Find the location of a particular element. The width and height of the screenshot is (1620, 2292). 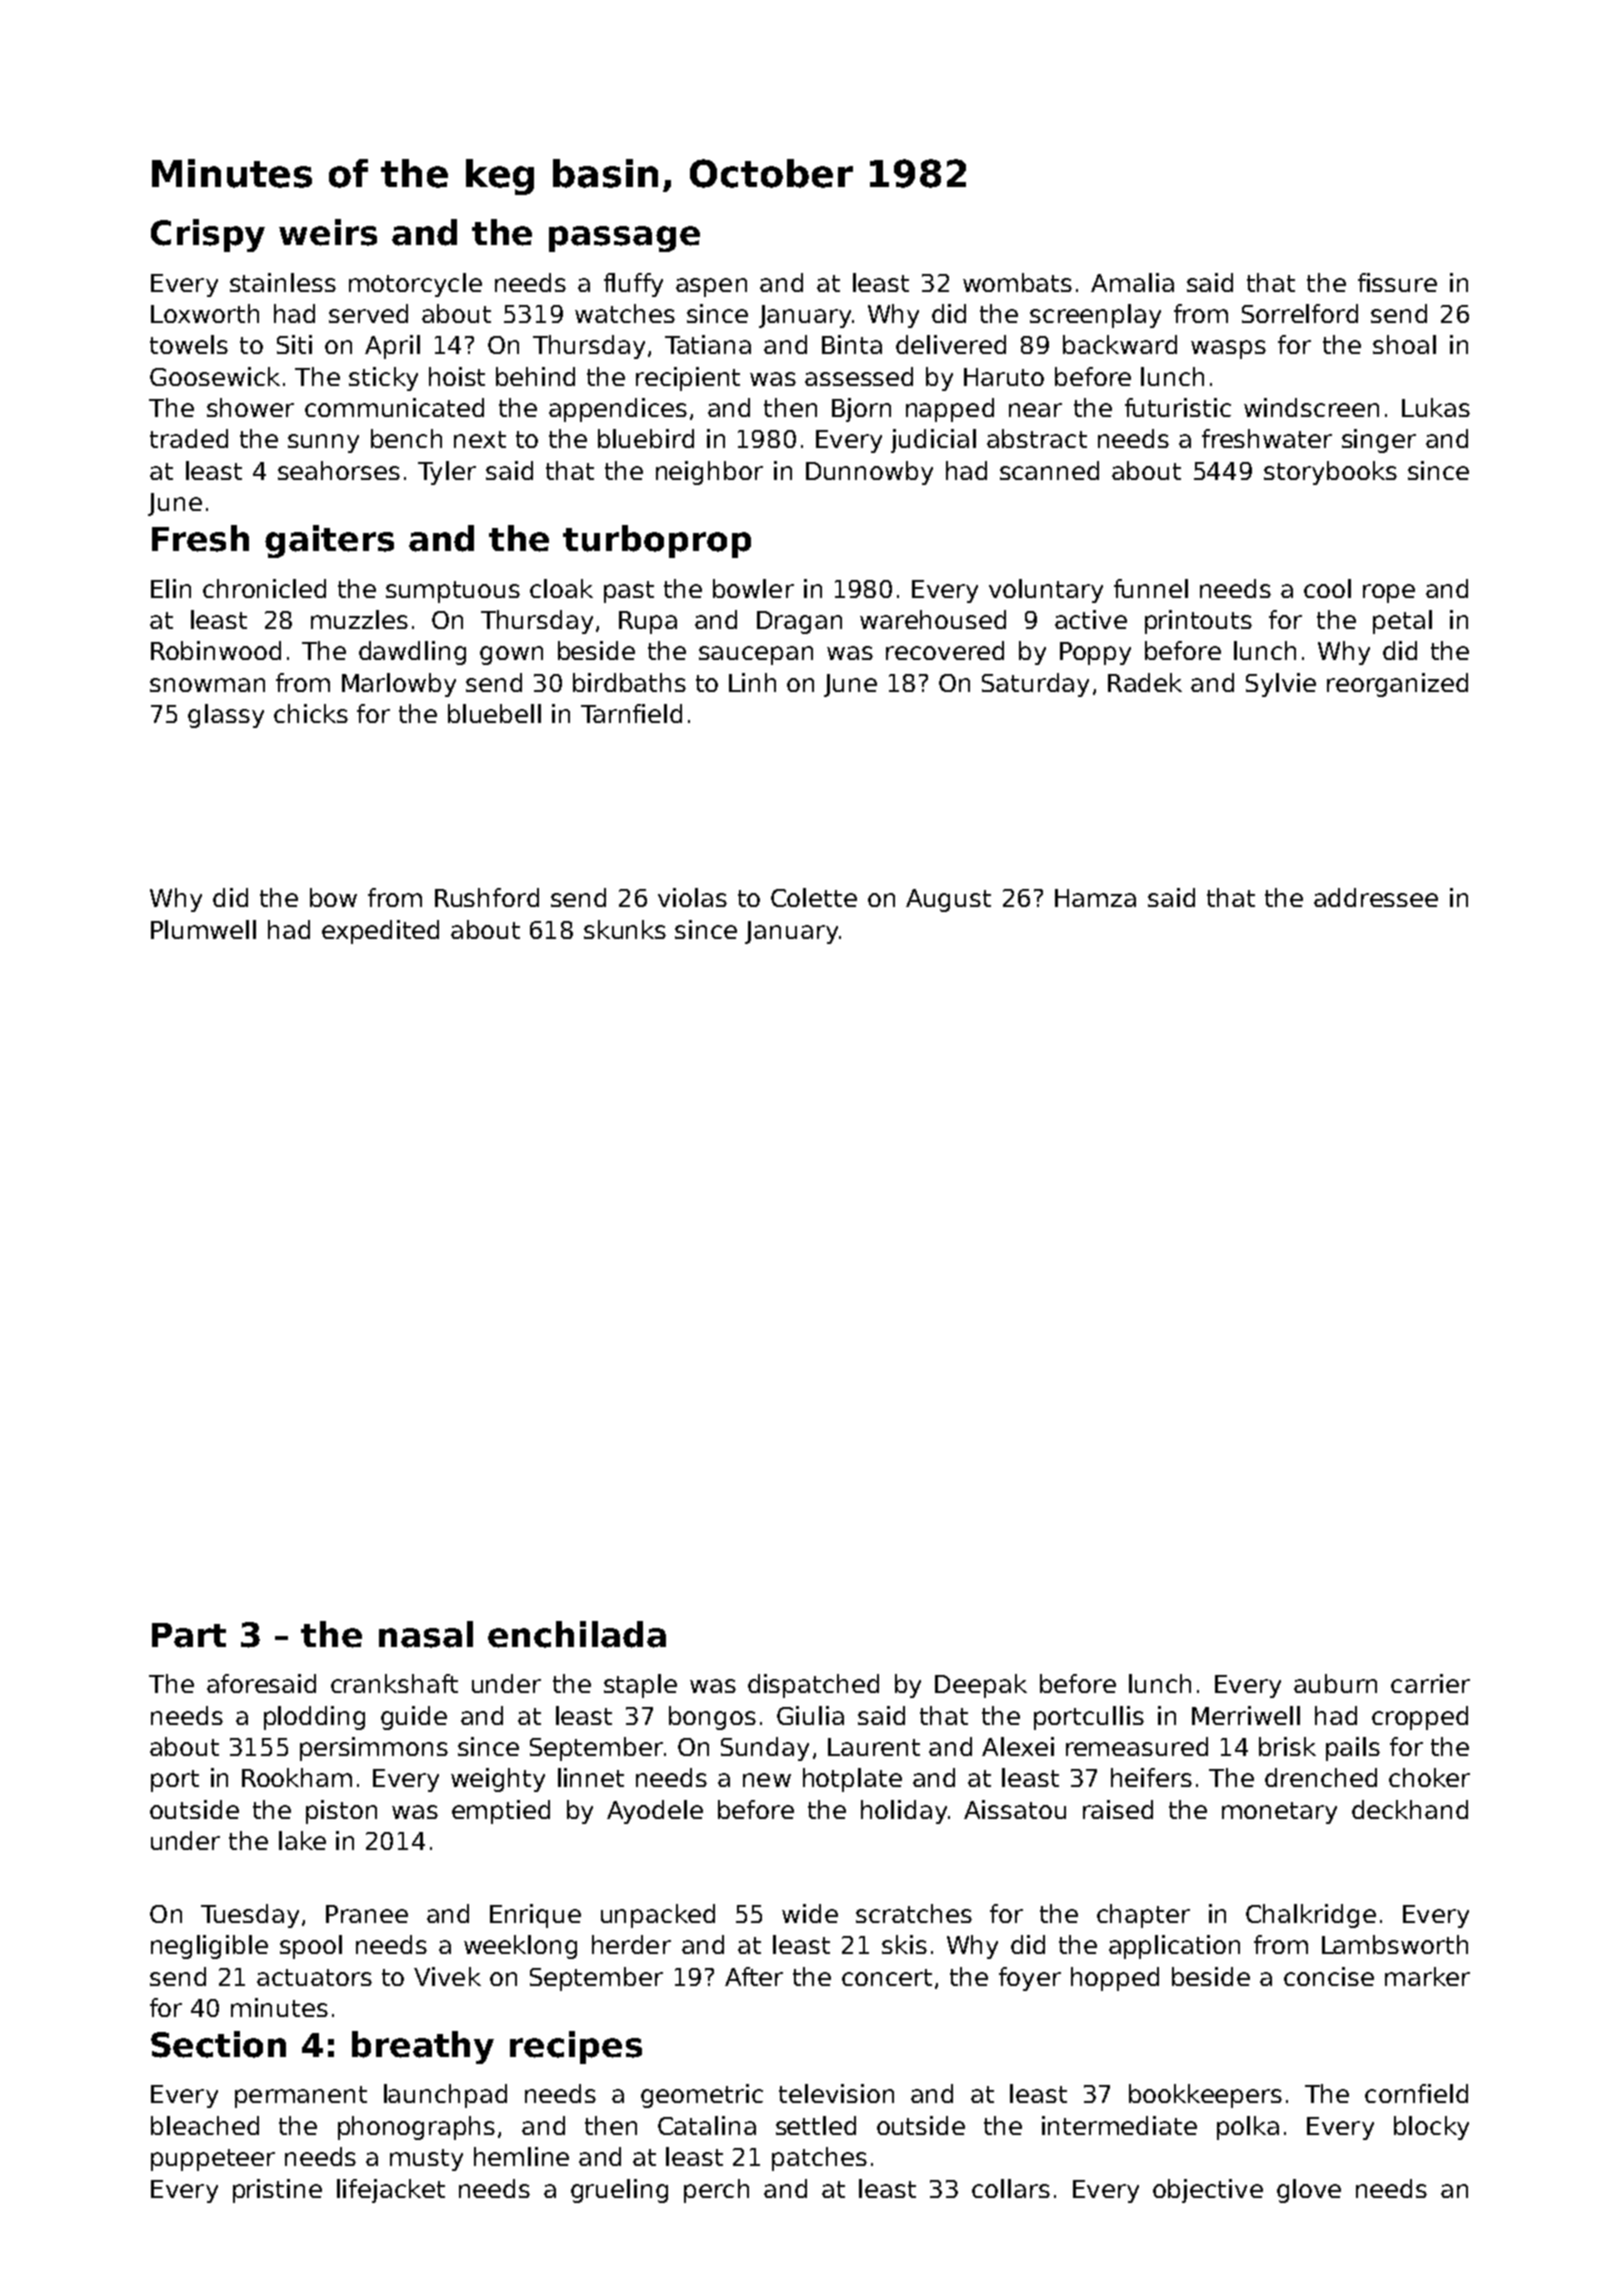

Bjorn is located at coordinates (861, 410).
